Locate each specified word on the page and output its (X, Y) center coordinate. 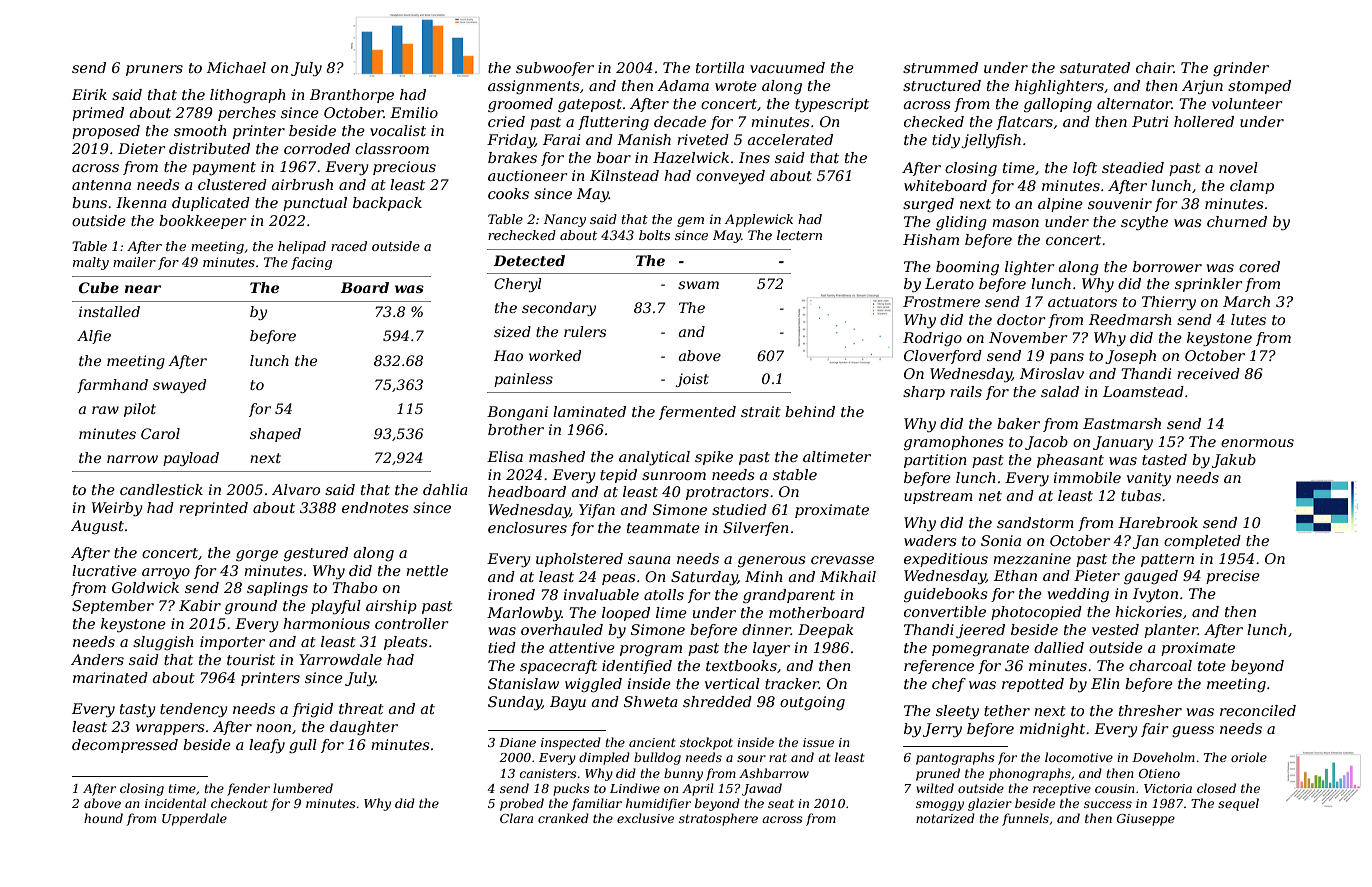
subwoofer (555, 69)
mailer (134, 262)
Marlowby (524, 614)
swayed (179, 386)
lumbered (303, 788)
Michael (236, 67)
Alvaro (296, 489)
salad (1060, 391)
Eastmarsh (1122, 423)
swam (698, 285)
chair (1155, 67)
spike (714, 458)
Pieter (1097, 575)
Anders (97, 659)
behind (810, 411)
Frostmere (941, 301)
